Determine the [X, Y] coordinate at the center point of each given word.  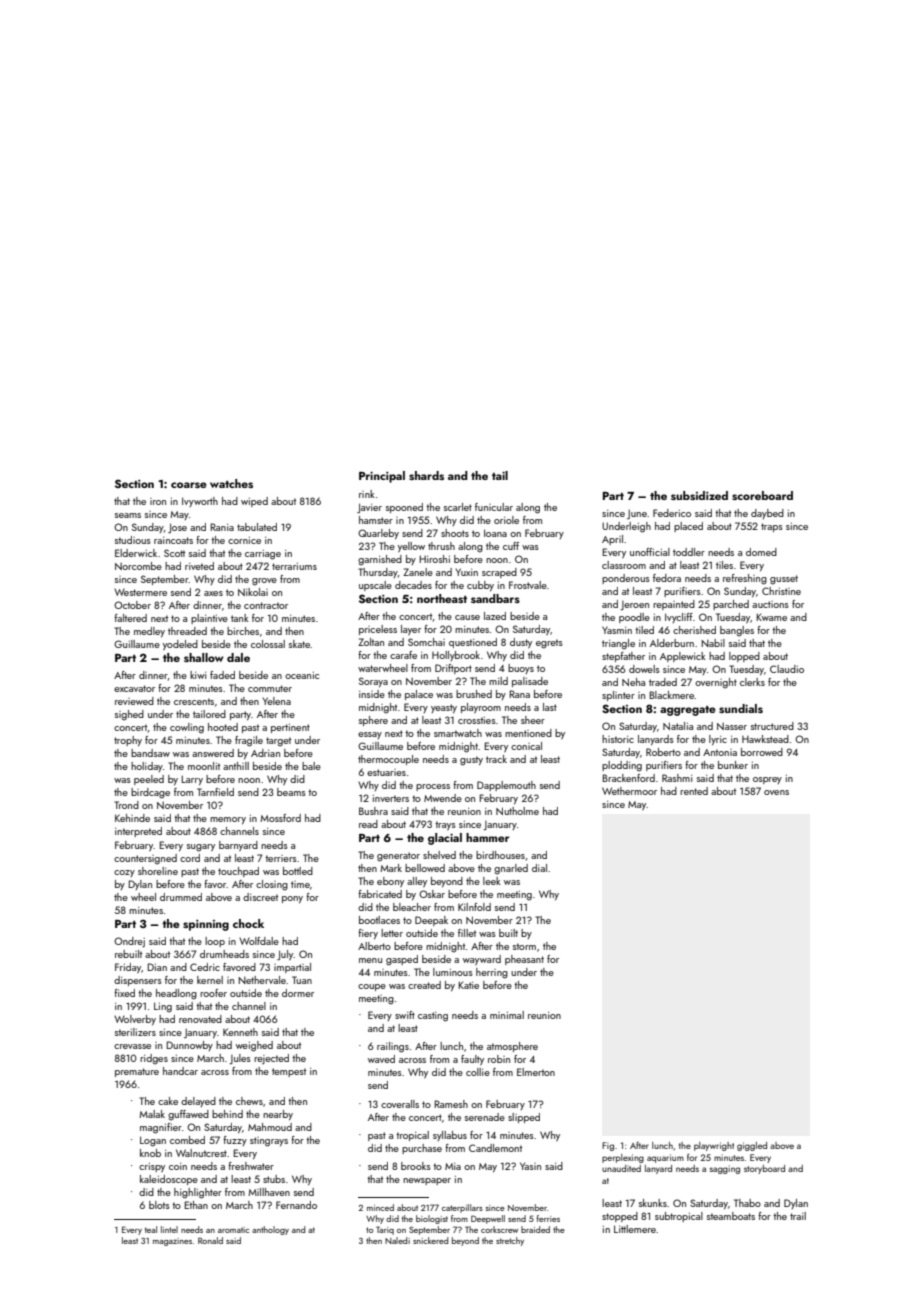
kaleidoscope [169, 1180]
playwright [714, 1146]
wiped [254, 502]
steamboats [731, 1216]
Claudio [787, 669]
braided [535, 1229]
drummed [181, 897]
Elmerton [536, 1072]
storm [524, 946]
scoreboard [762, 495]
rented [694, 791]
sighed [129, 715]
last [550, 707]
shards [426, 475]
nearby [278, 1115]
